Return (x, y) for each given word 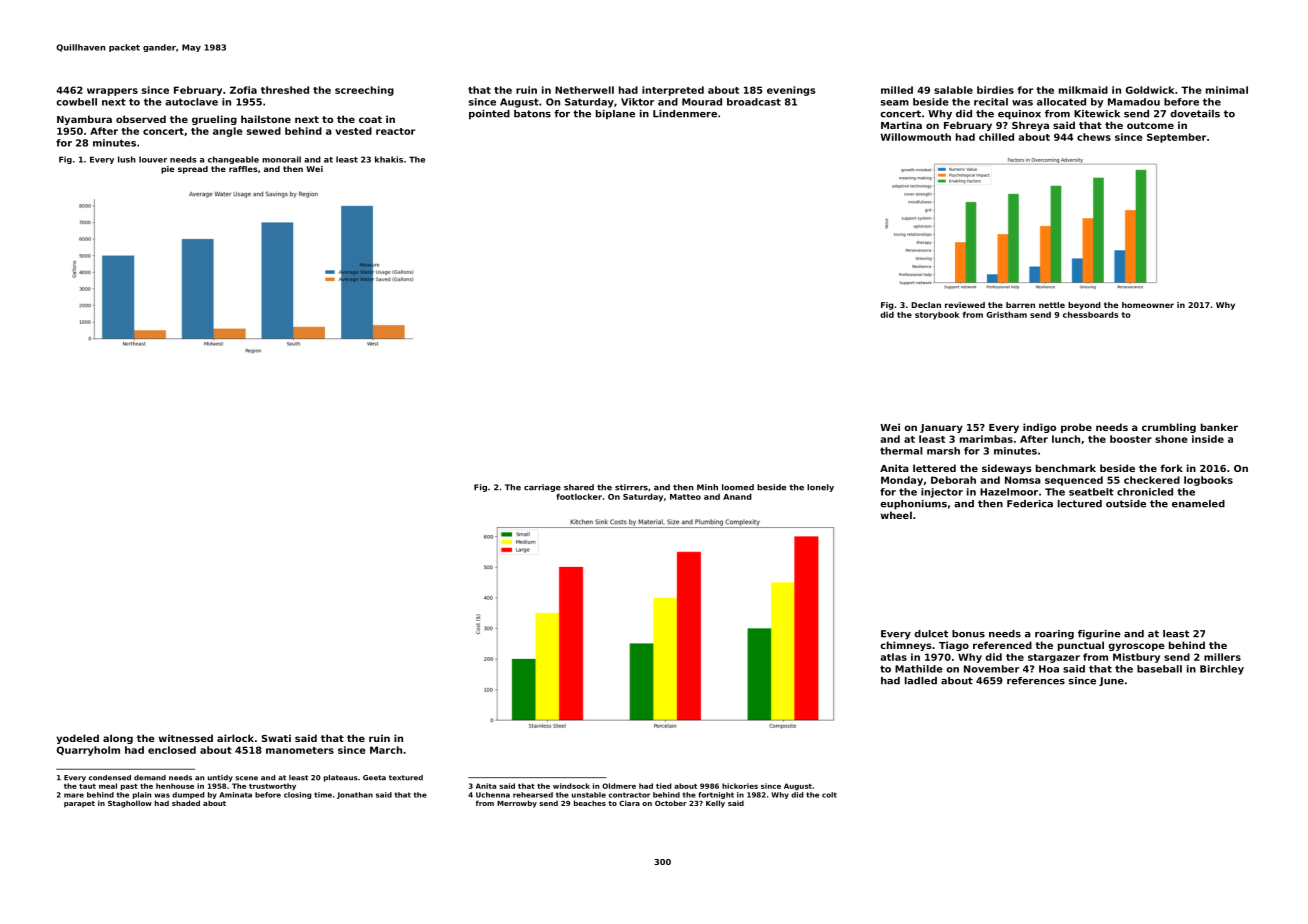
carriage (542, 488)
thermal (901, 451)
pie (167, 170)
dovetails (1195, 114)
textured (406, 778)
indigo (1039, 428)
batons (532, 114)
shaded (186, 803)
